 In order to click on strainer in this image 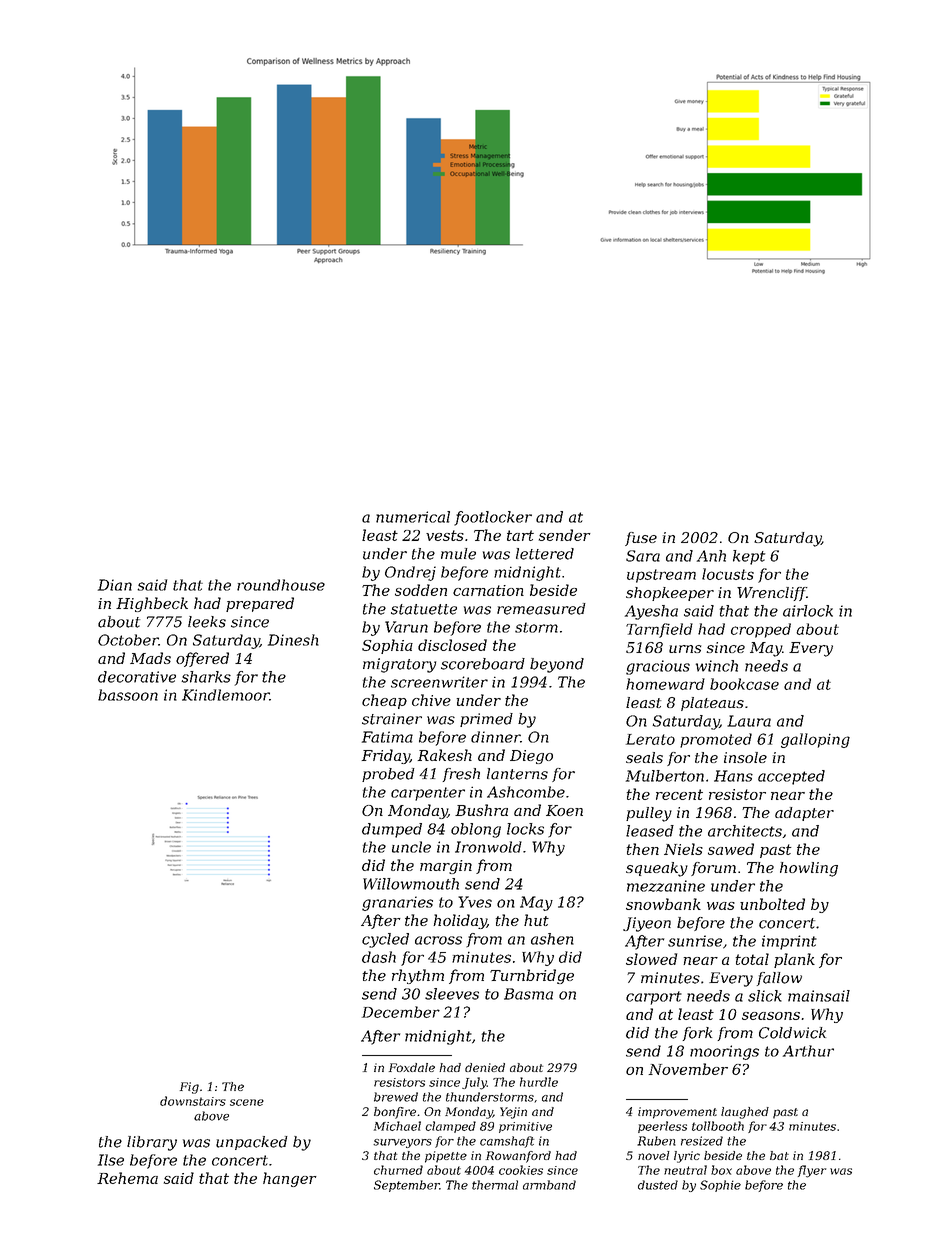, I will do `click(392, 719)`.
